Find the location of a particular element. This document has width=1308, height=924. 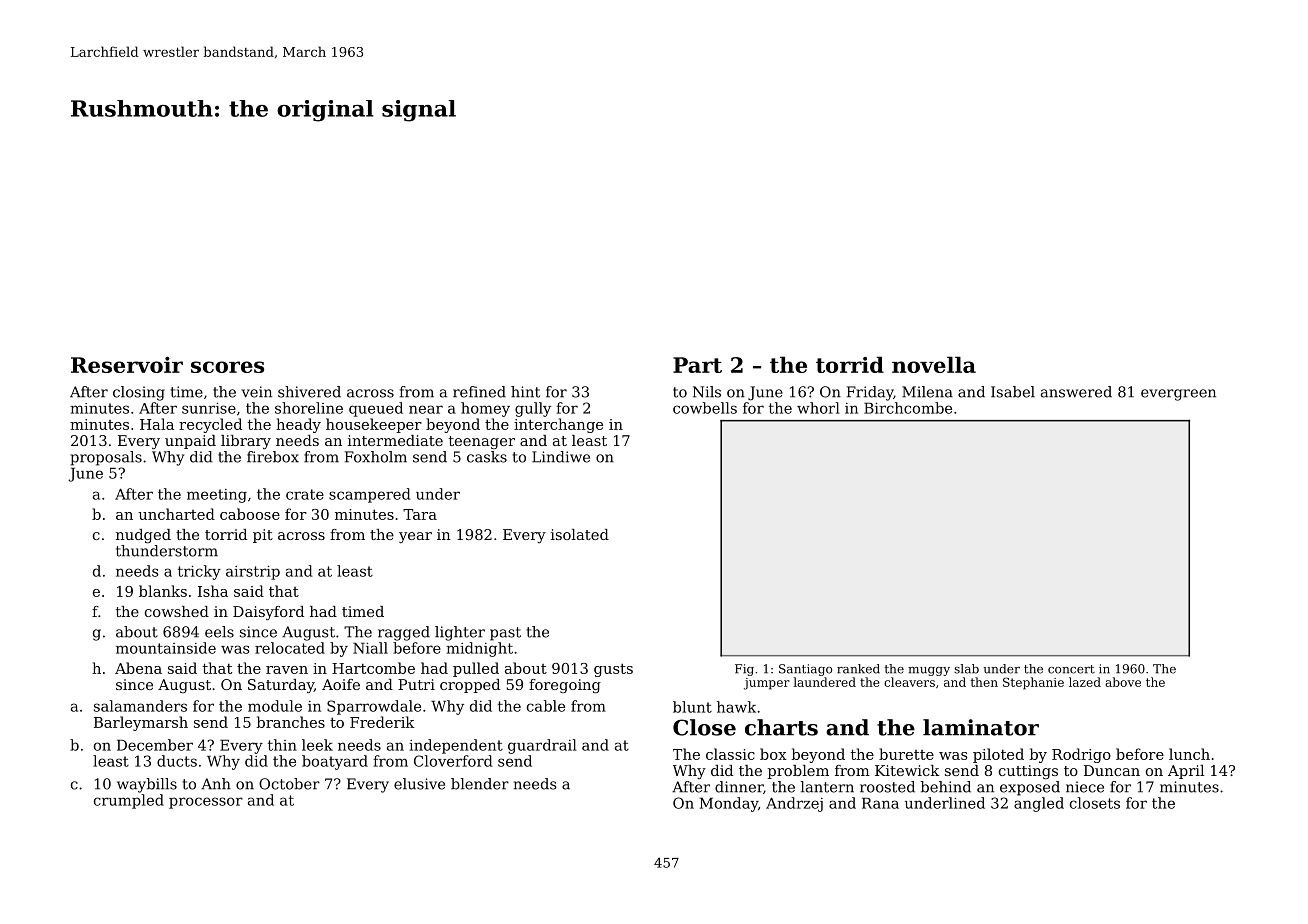

processor is located at coordinates (206, 803).
